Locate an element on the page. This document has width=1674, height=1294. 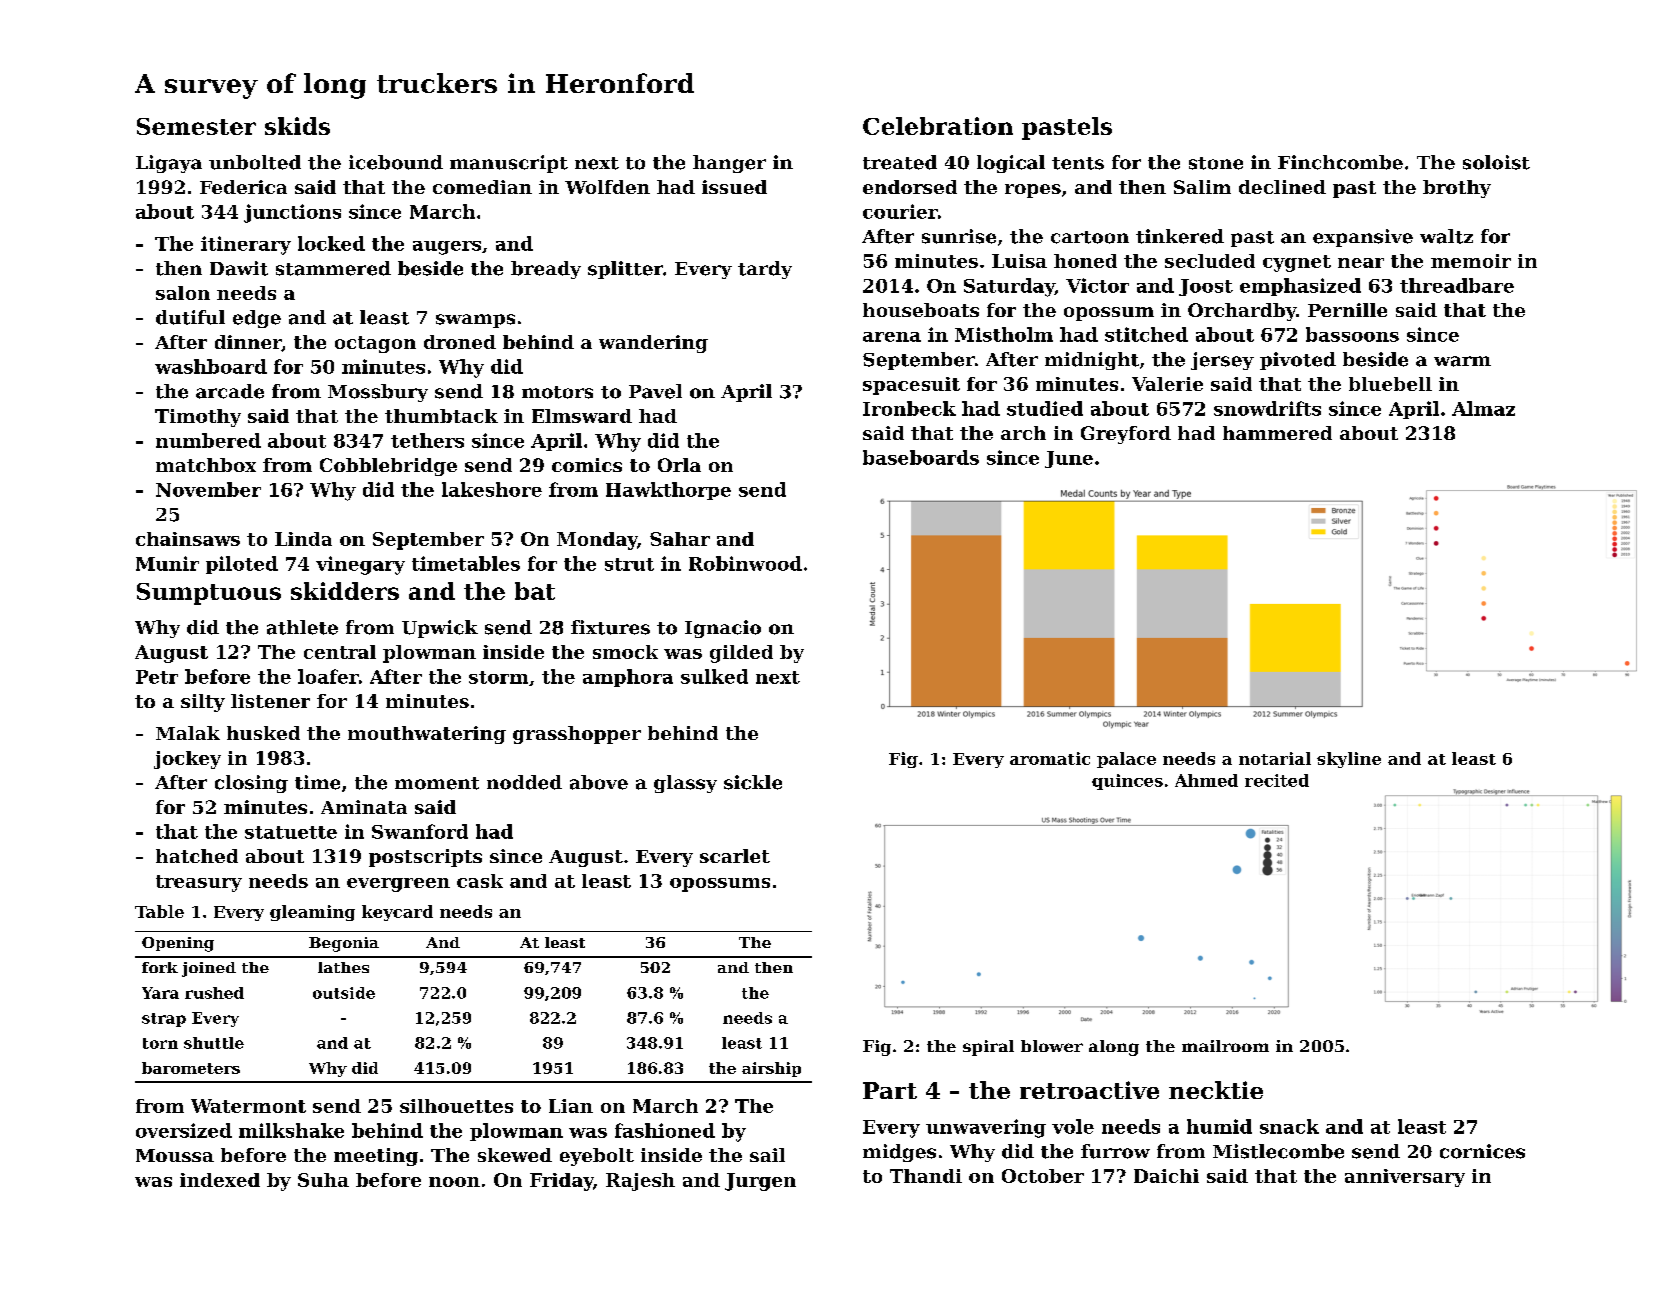
Suha is located at coordinates (323, 1180).
